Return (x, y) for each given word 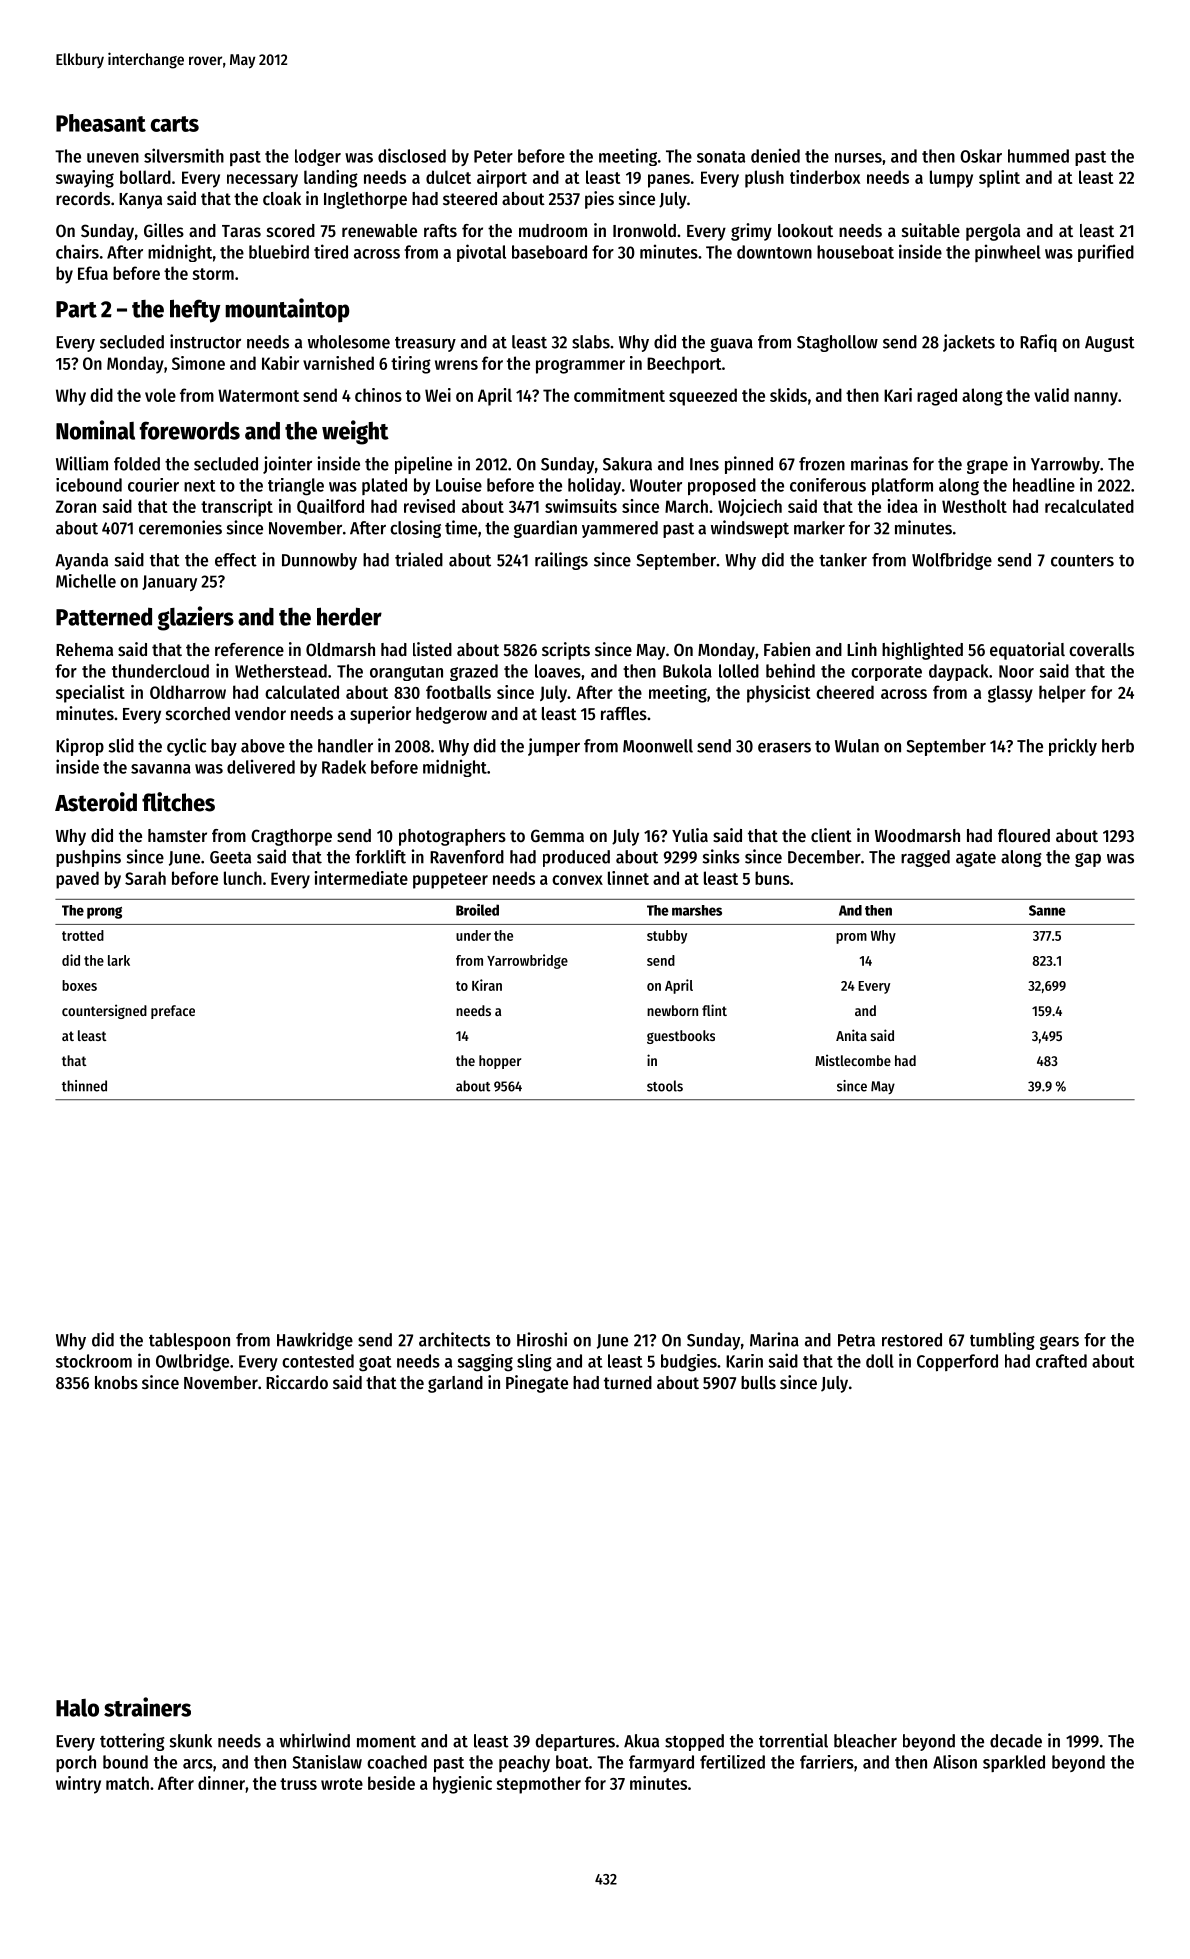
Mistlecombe (853, 1060)
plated (384, 486)
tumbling (1002, 1341)
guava (731, 345)
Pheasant (101, 123)
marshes (697, 910)
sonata (721, 157)
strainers (147, 1707)
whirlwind (315, 1740)
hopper (500, 1062)
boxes (79, 985)
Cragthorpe (291, 837)
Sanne (1047, 910)
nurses (858, 158)
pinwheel (1008, 253)
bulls (758, 1382)
